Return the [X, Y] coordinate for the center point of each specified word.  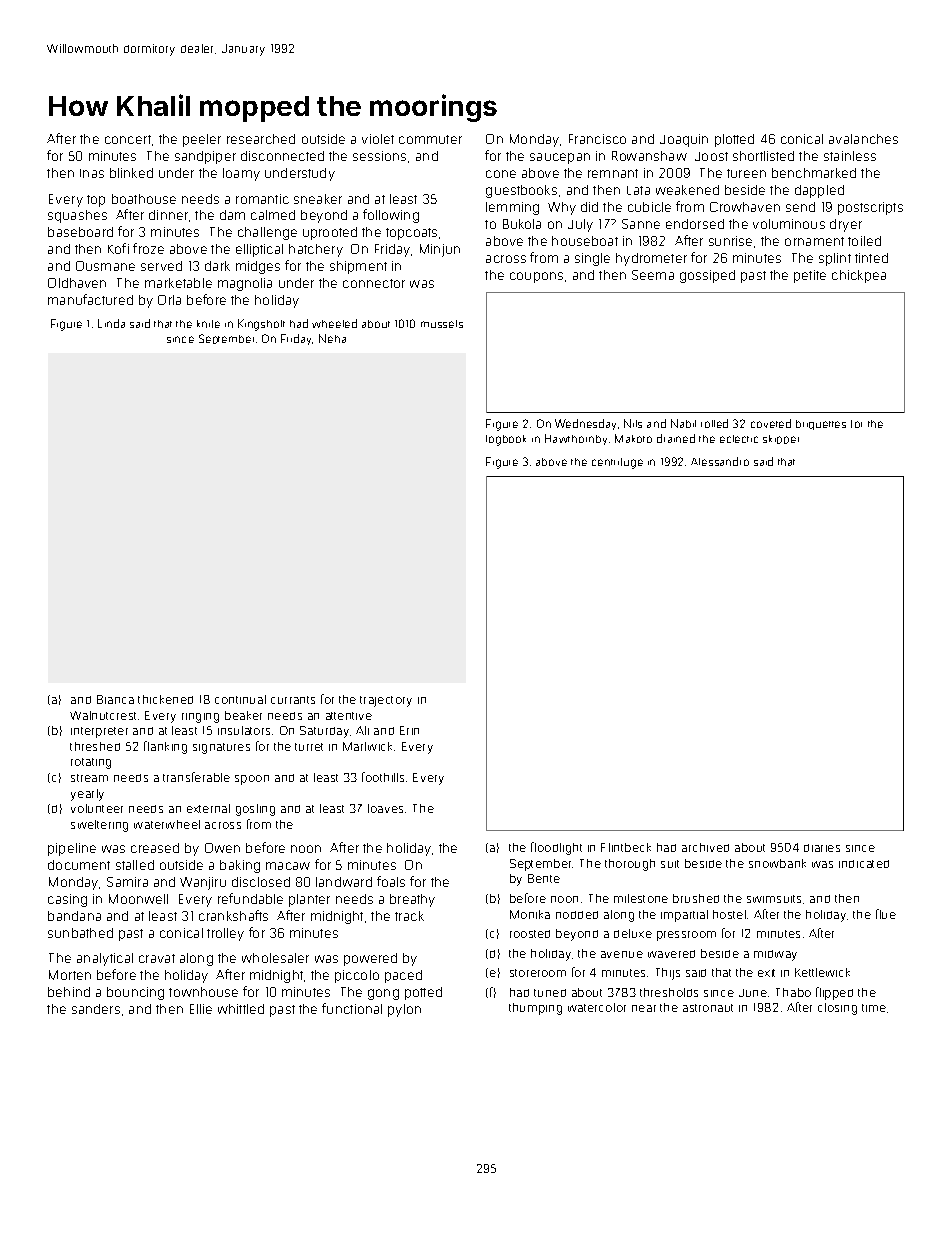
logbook [506, 440]
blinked [131, 173]
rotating [91, 763]
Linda [111, 323]
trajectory [386, 701]
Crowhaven [745, 207]
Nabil [683, 423]
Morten [70, 975]
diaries [822, 848]
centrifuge [617, 463]
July [580, 225]
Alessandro [720, 461]
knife [208, 324]
